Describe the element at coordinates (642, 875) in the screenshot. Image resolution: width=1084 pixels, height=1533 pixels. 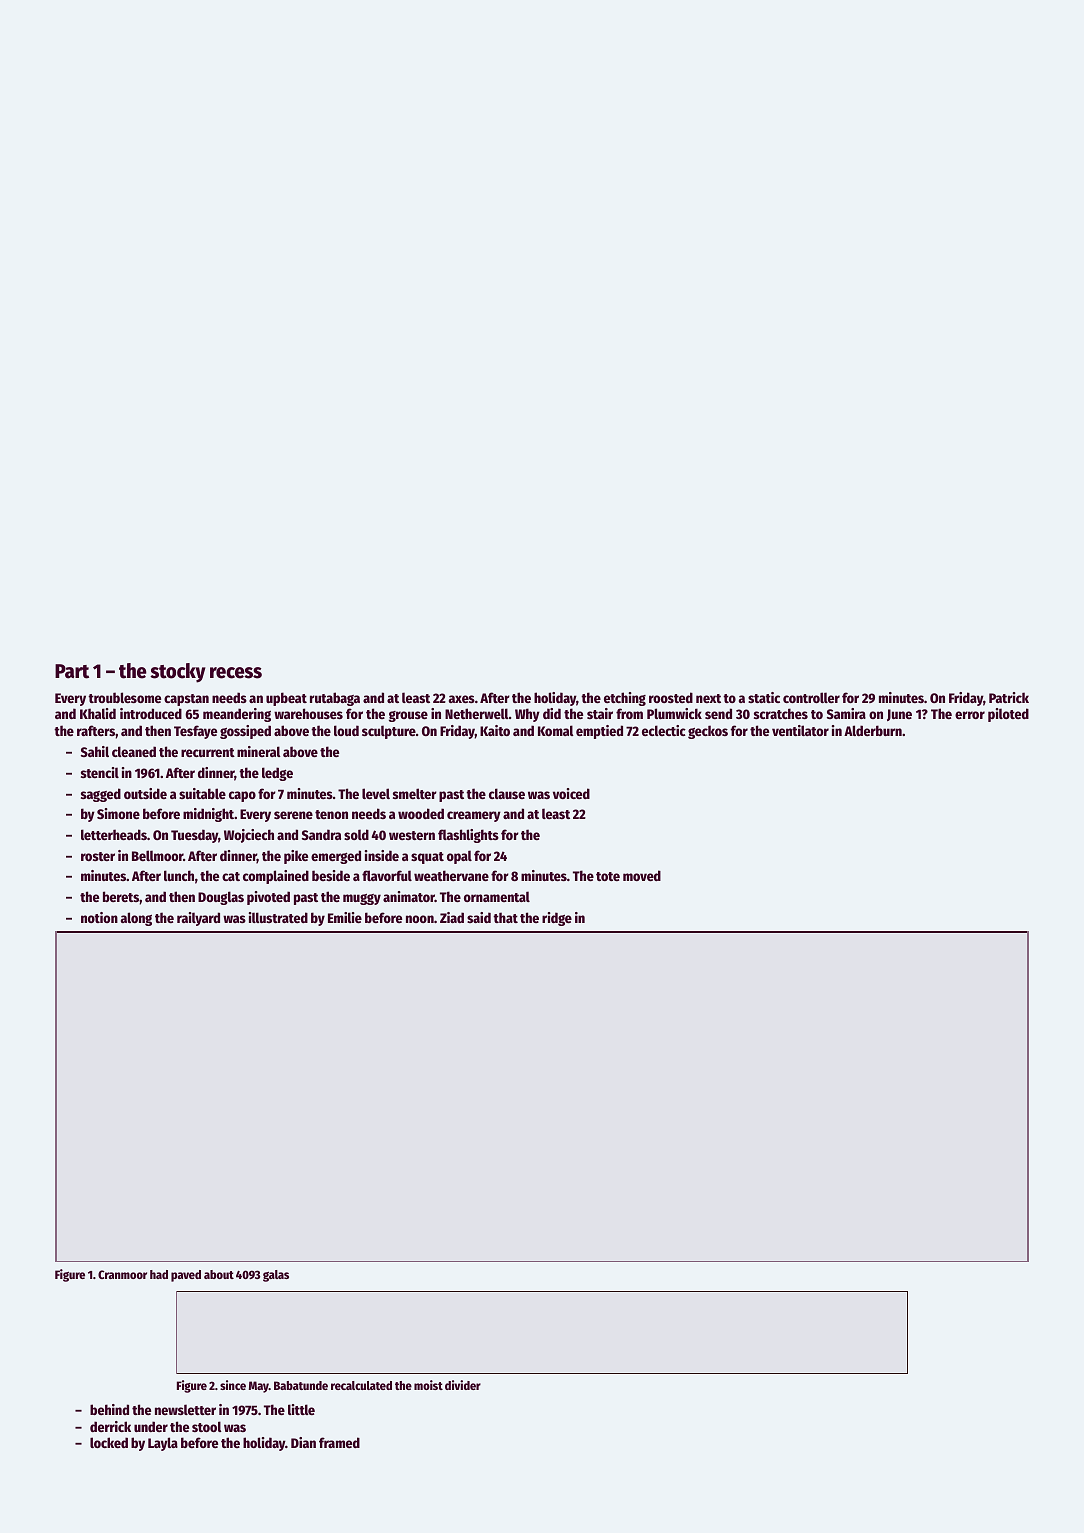
I see `moved` at that location.
